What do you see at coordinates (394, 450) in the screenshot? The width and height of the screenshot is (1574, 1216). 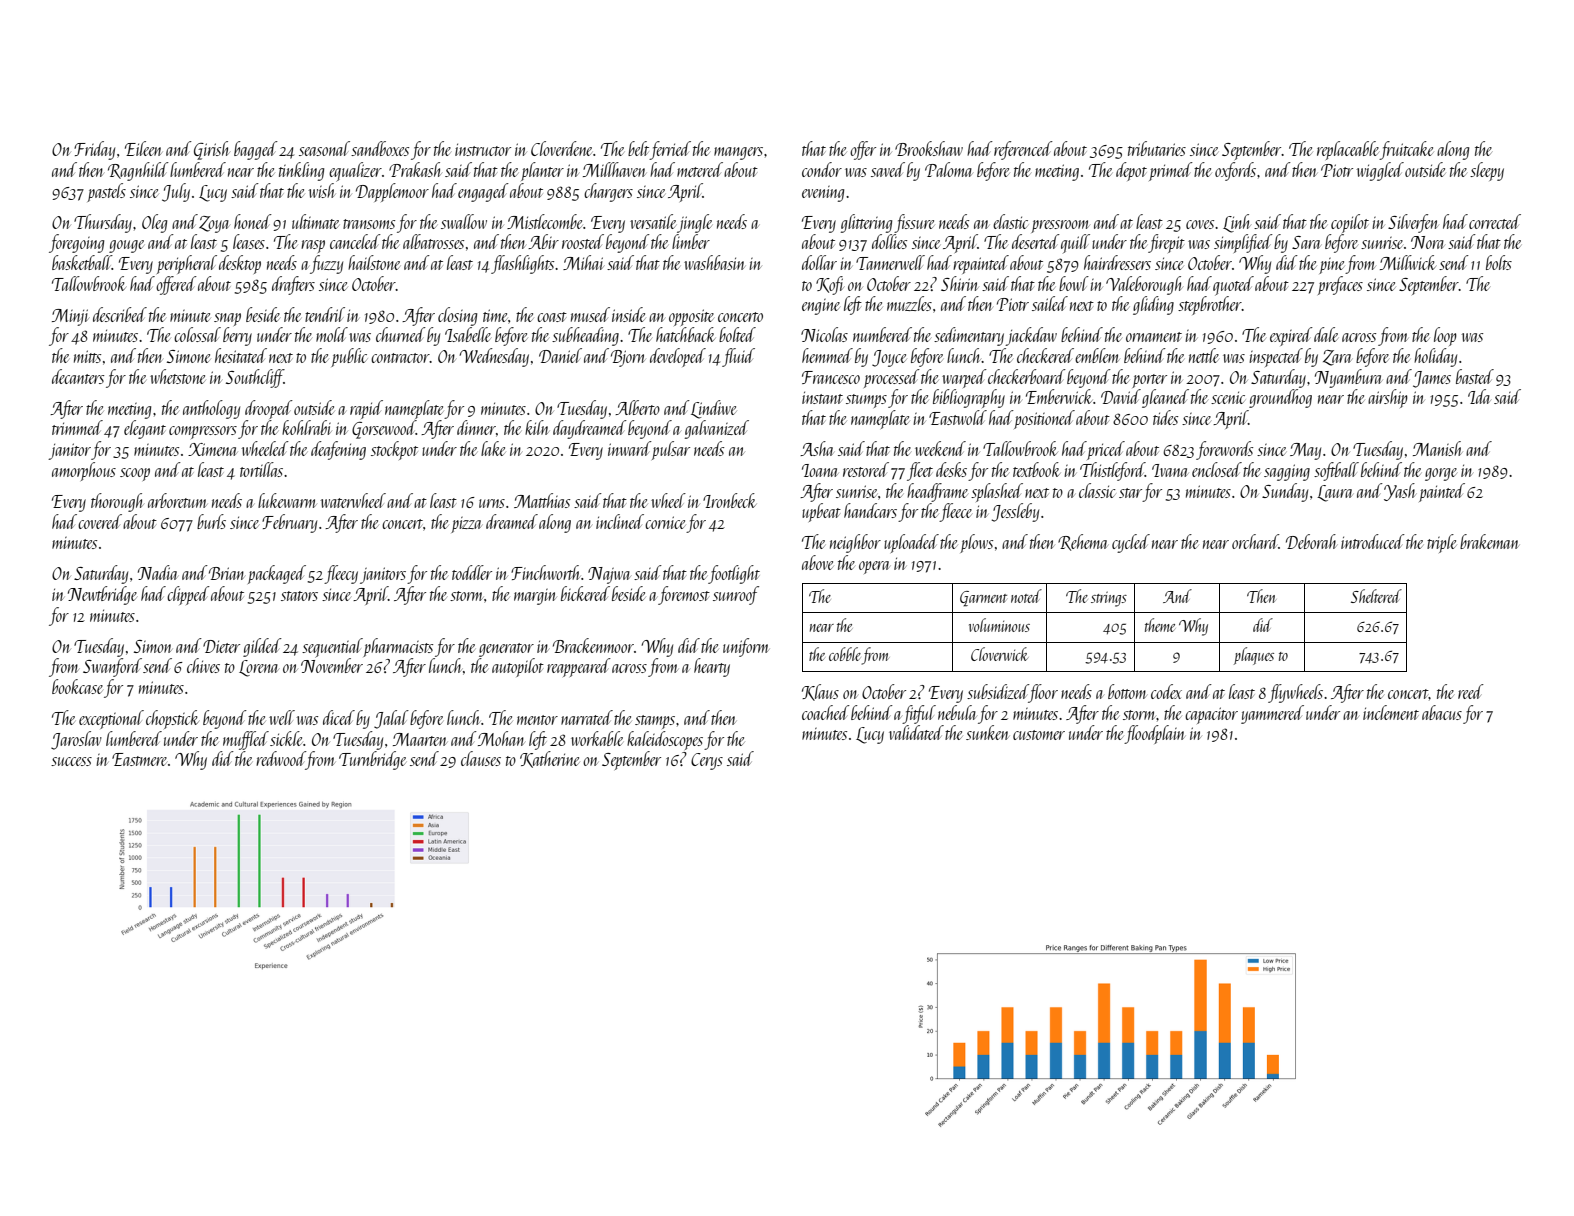 I see `stockpot` at bounding box center [394, 450].
